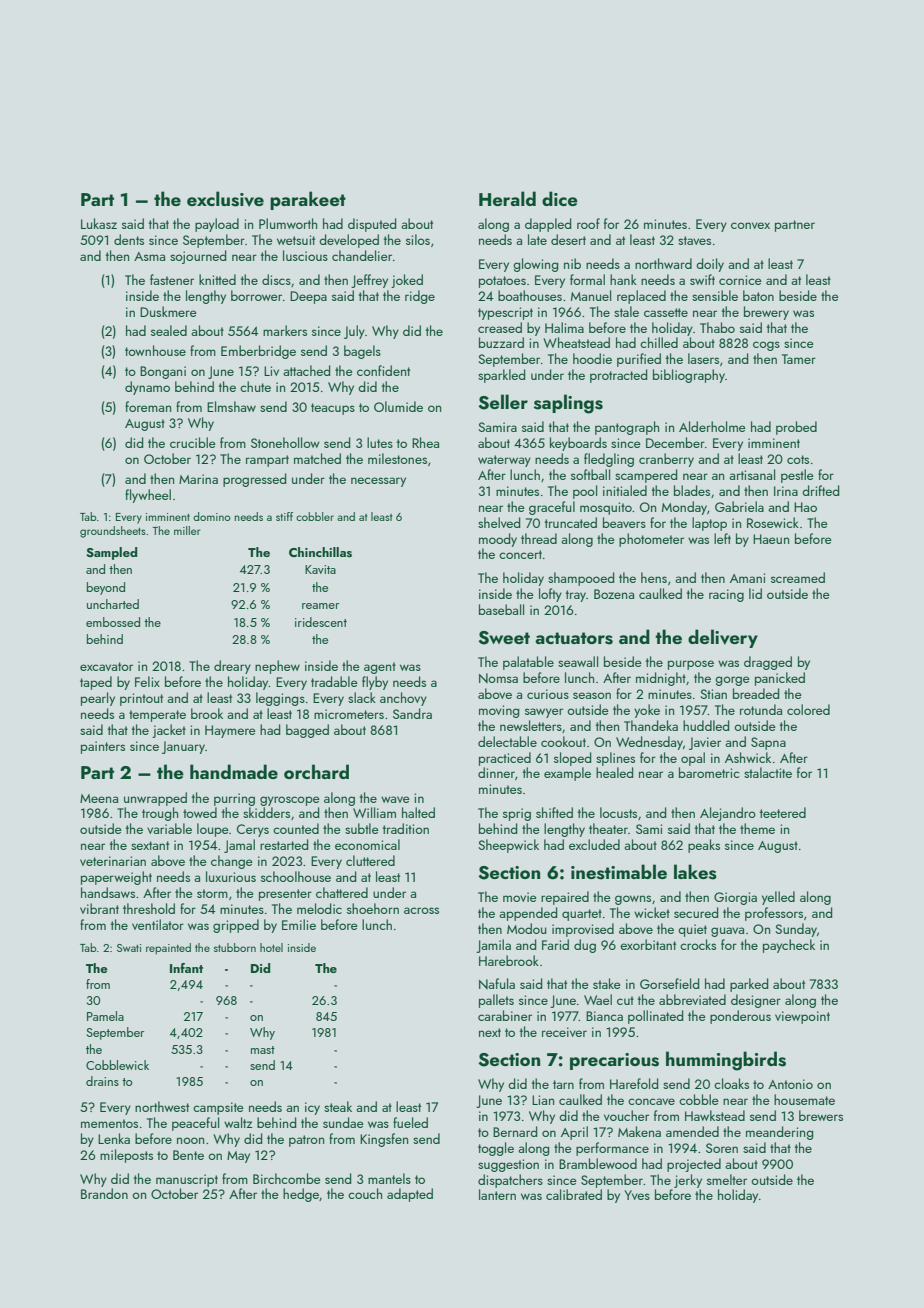 This page has height=1308, width=924. Describe the element at coordinates (497, 1194) in the page. I see `lantern` at that location.
